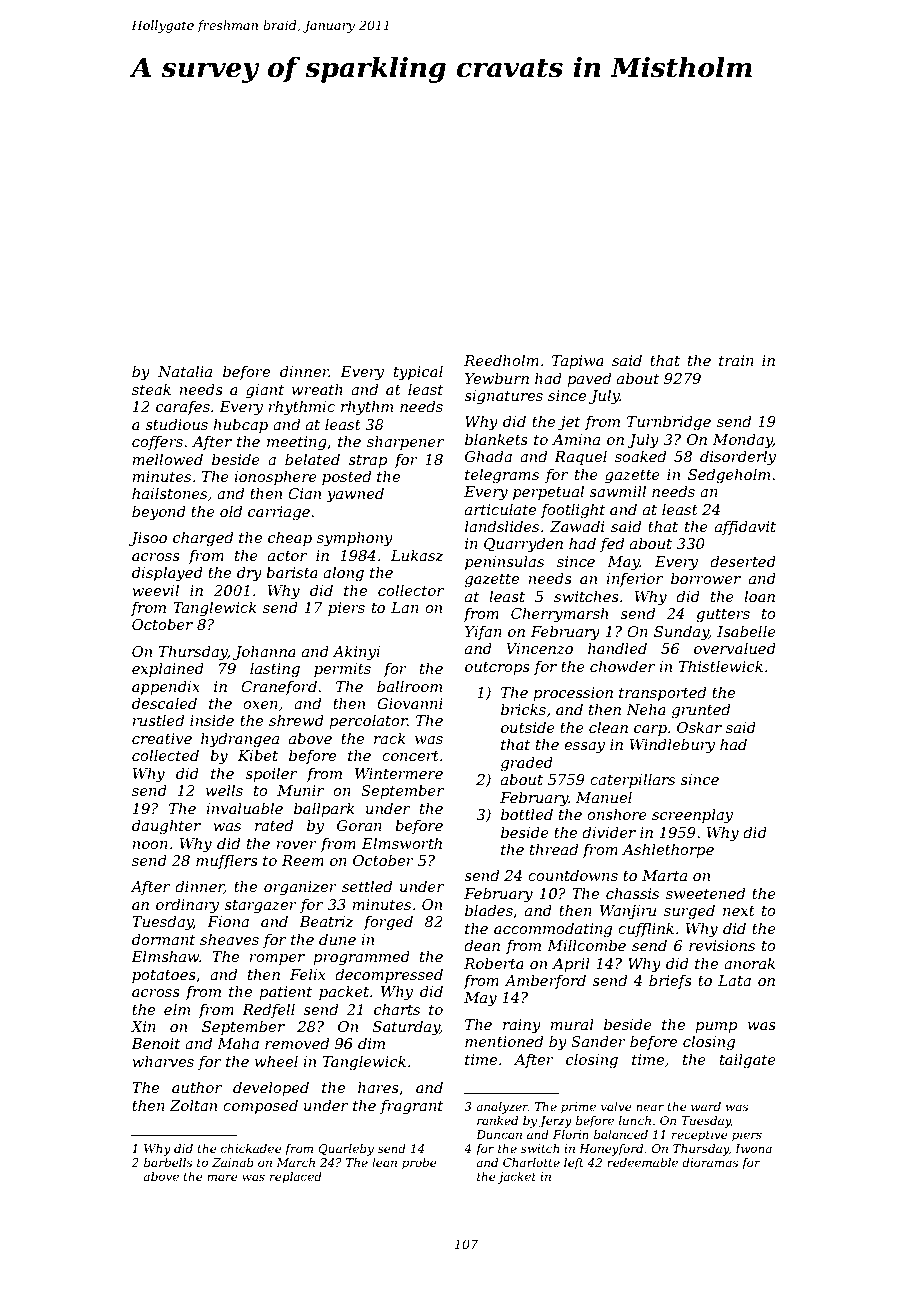 The image size is (908, 1316). Describe the element at coordinates (578, 1108) in the screenshot. I see `prime` at that location.
